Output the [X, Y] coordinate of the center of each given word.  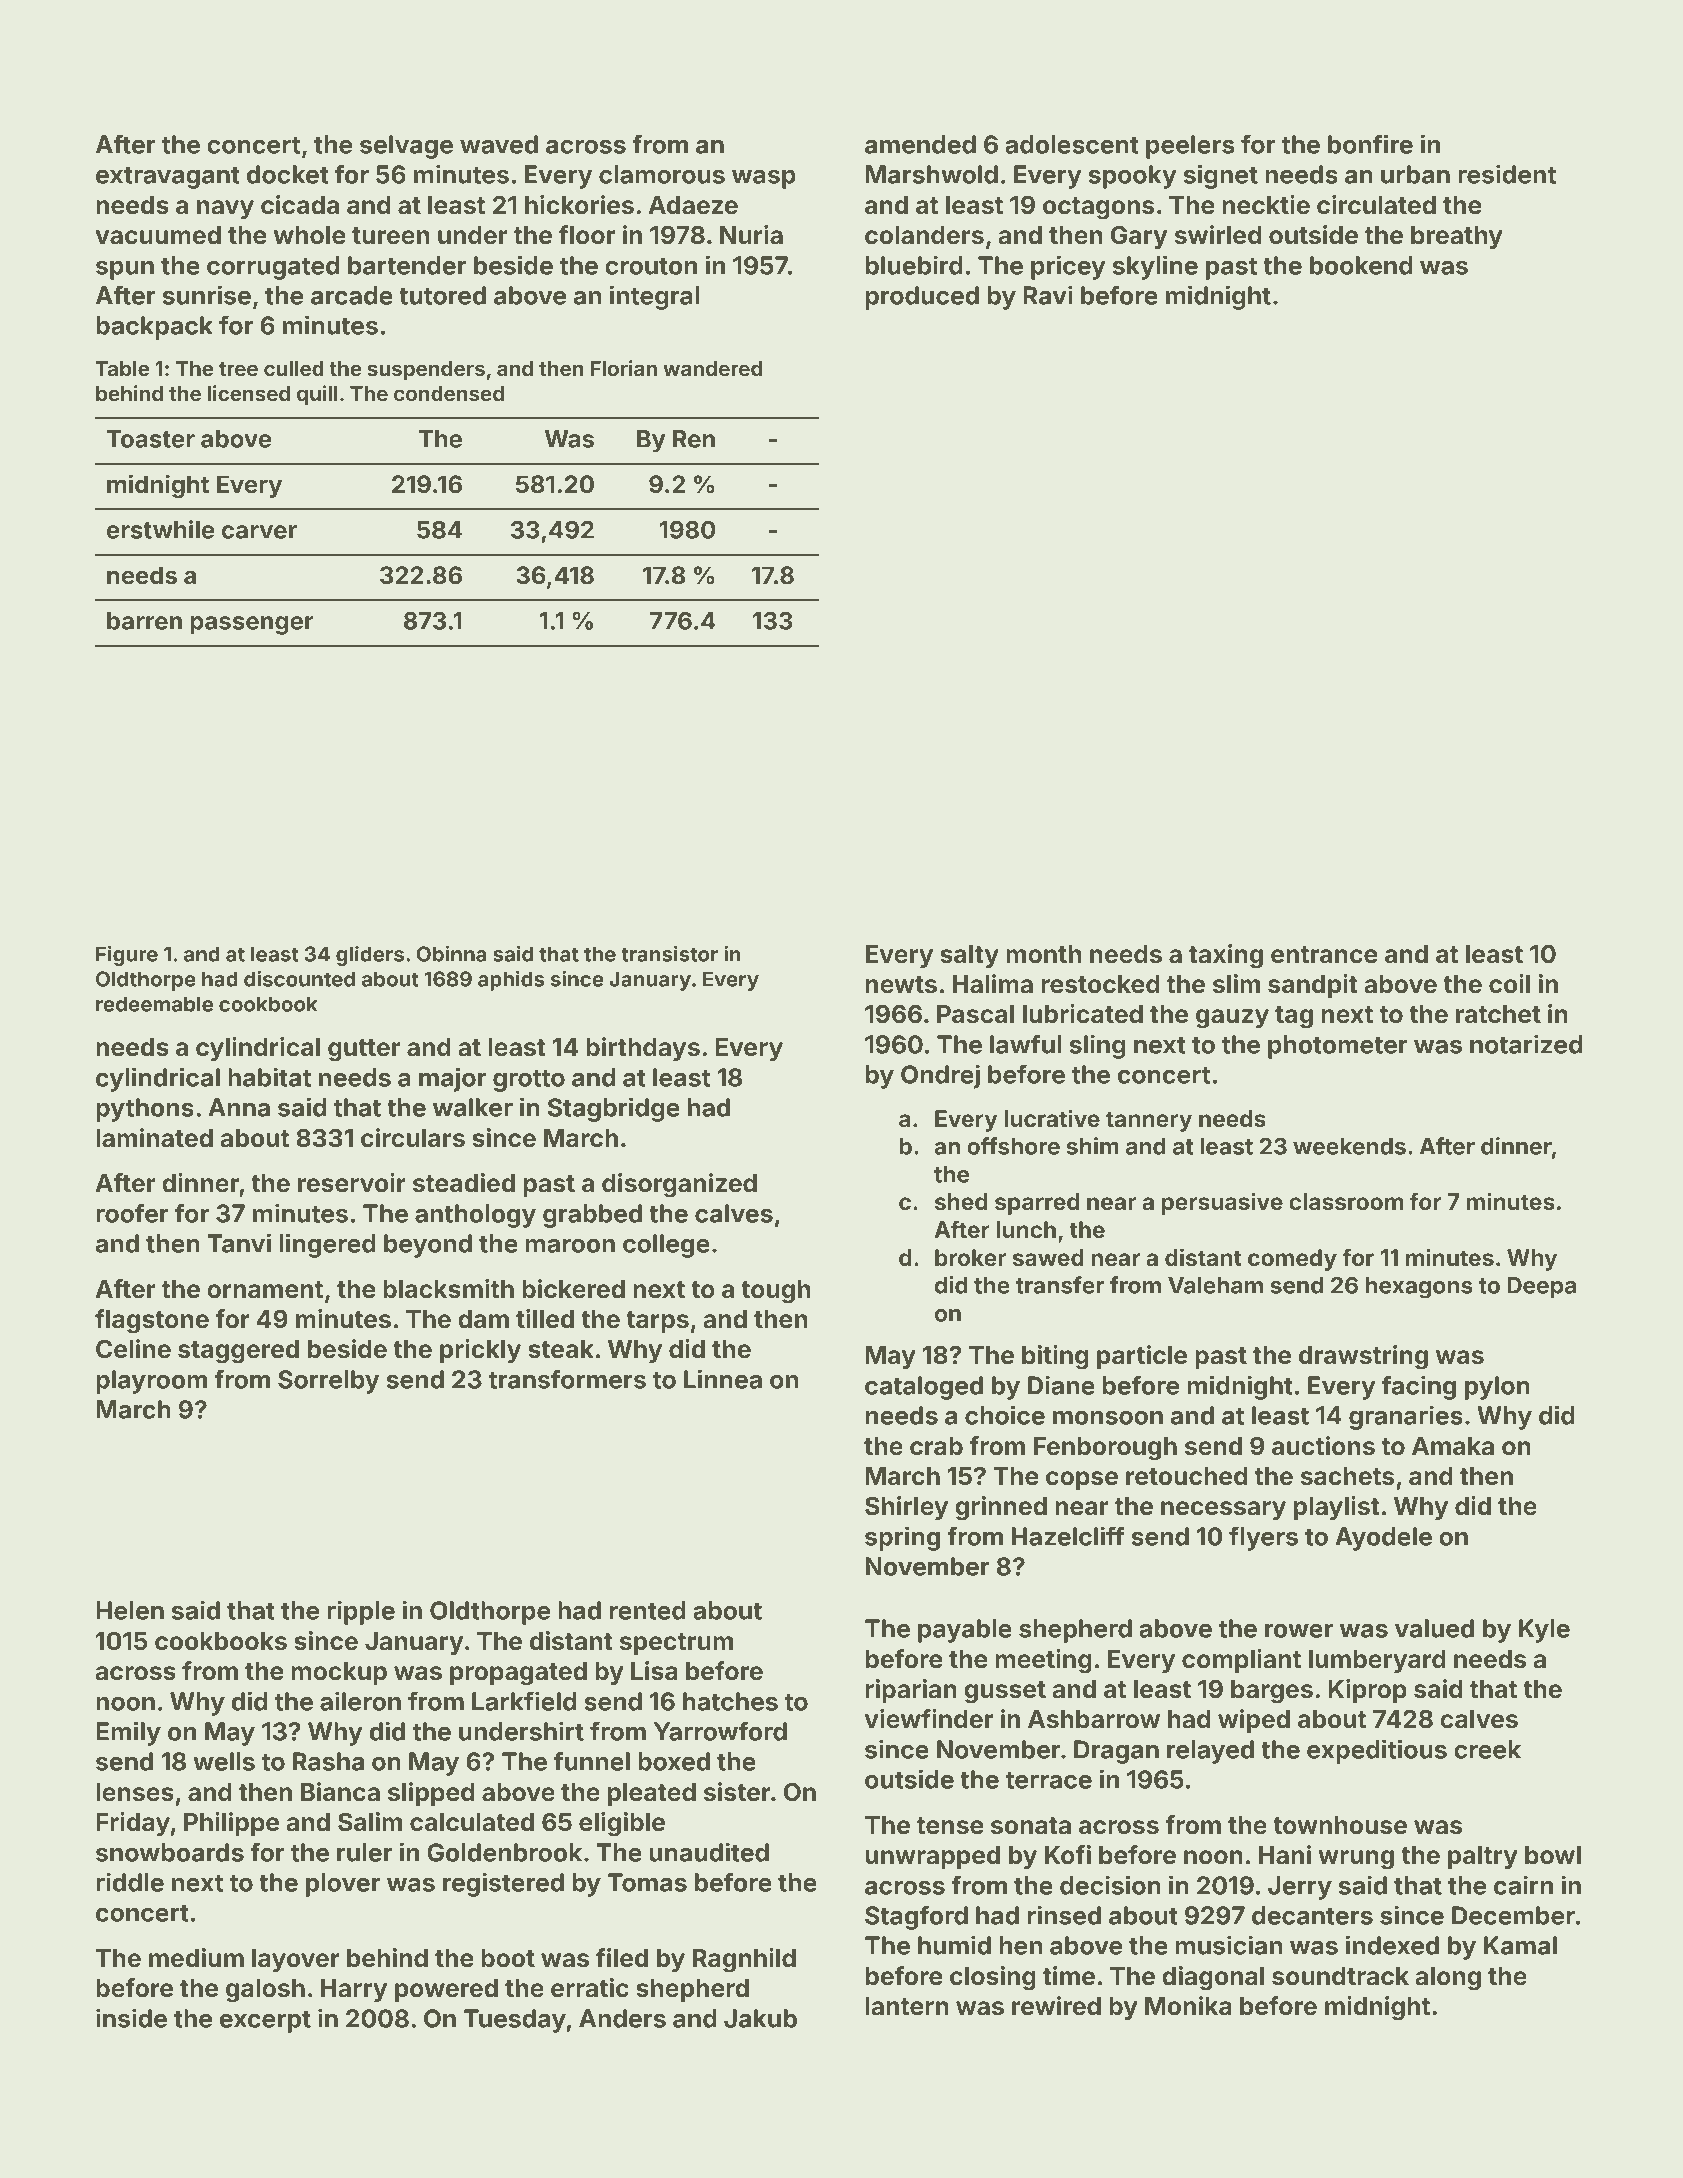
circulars [413, 1138]
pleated [652, 1794]
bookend [1361, 265]
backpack [154, 328]
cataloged [924, 1388]
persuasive [1222, 1203]
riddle [130, 1882]
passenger [252, 625]
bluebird [914, 265]
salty [969, 956]
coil [1509, 984]
